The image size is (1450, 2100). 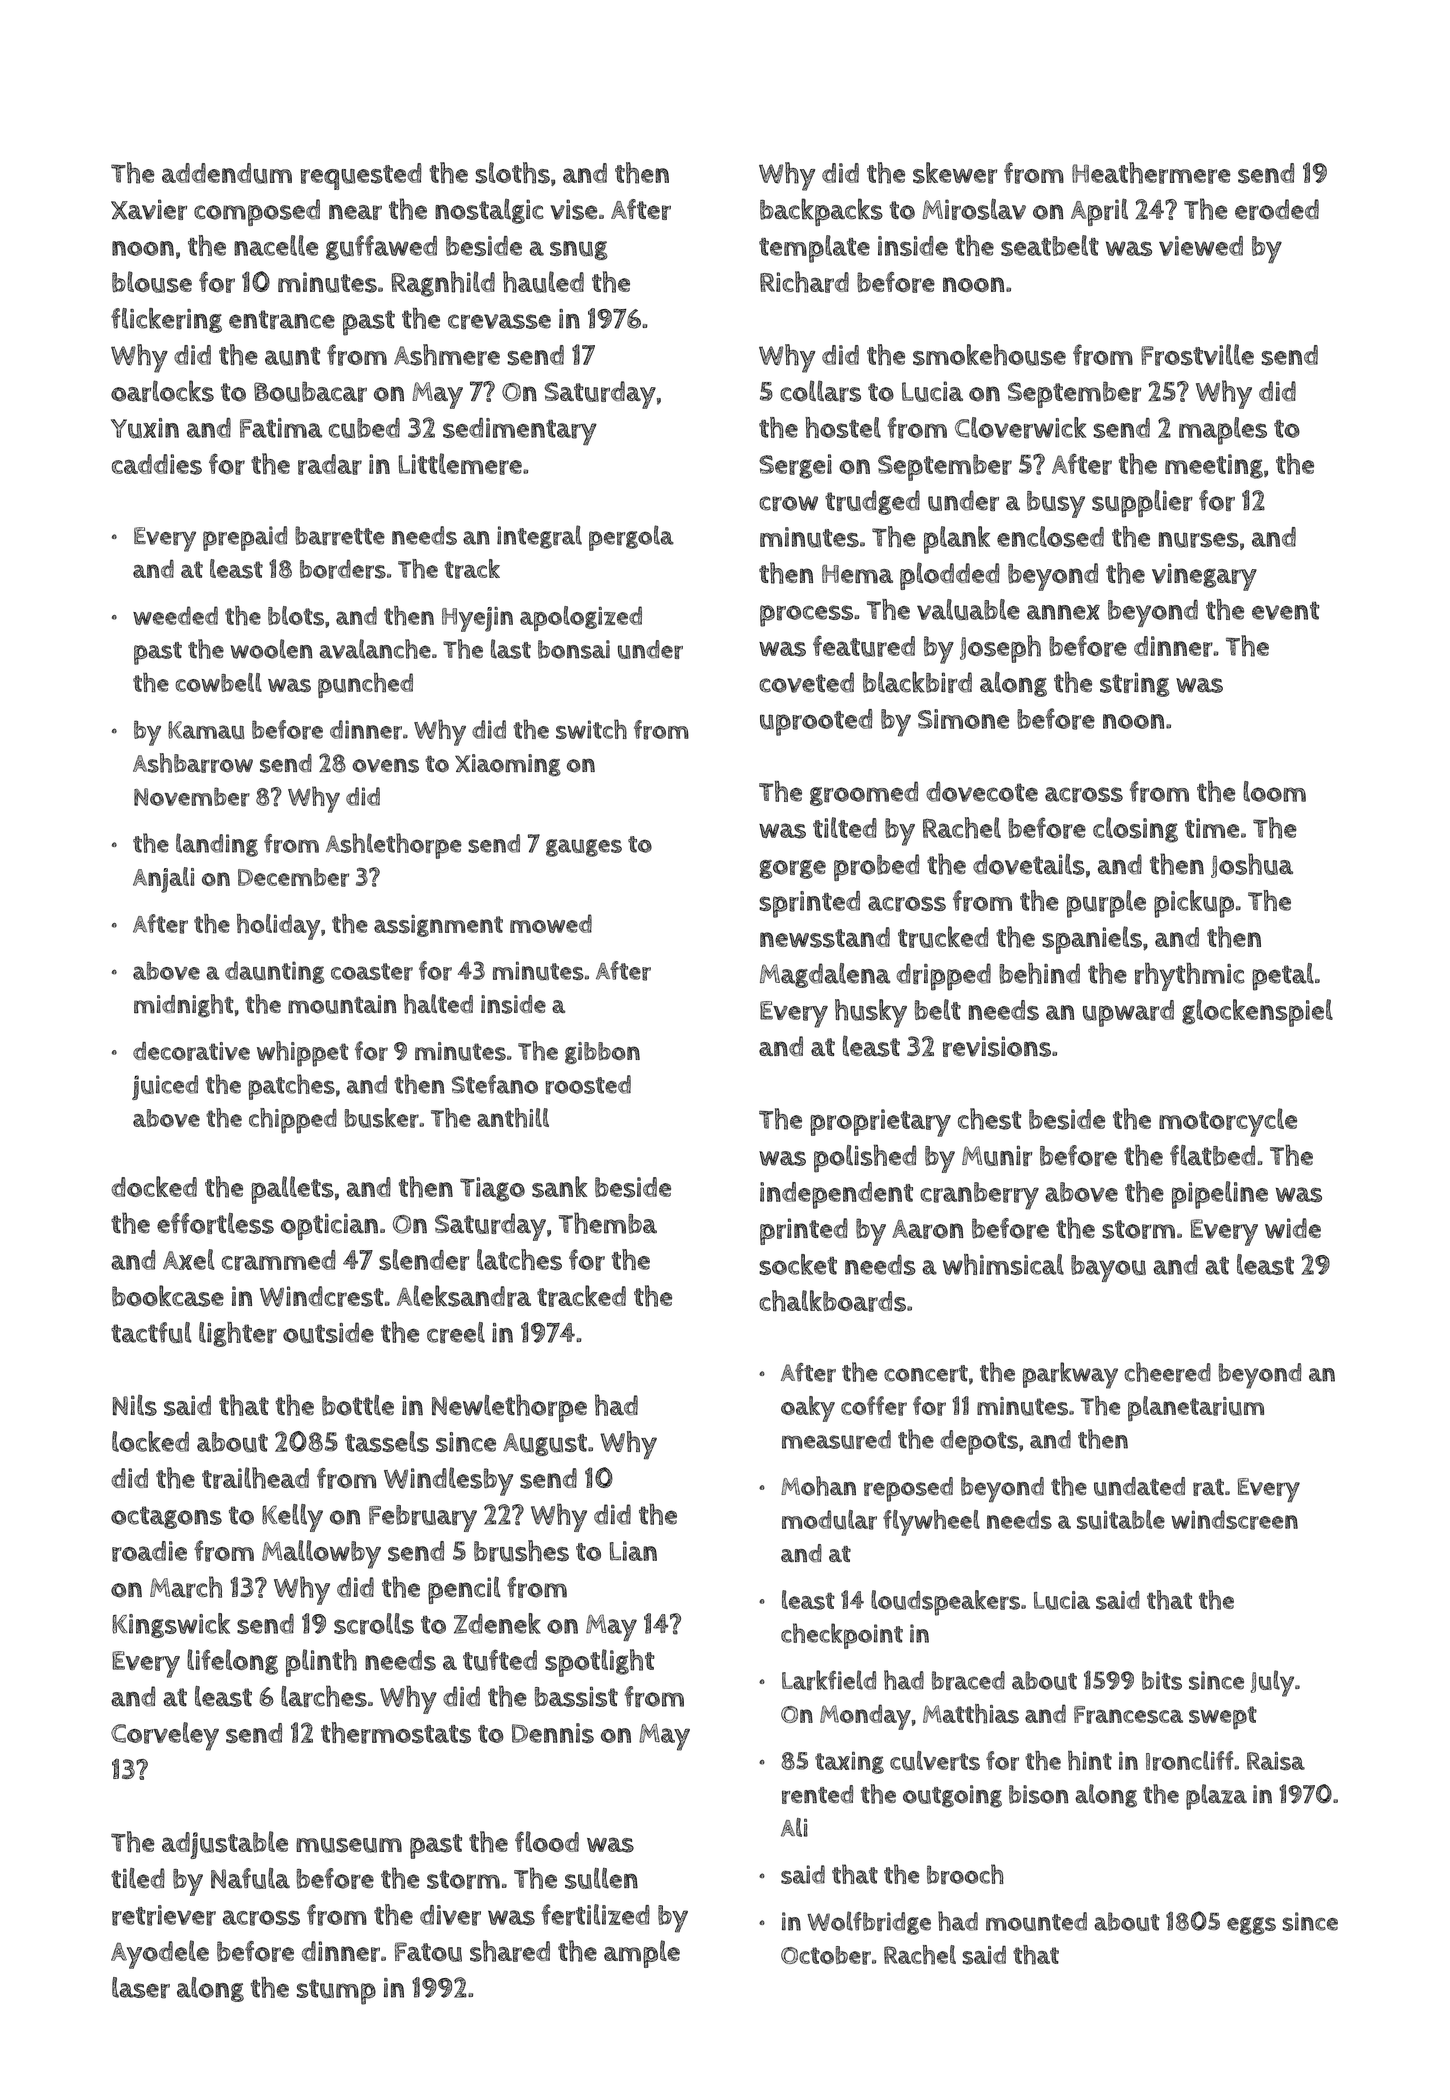 What do you see at coordinates (1151, 173) in the screenshot?
I see `Heathermere` at bounding box center [1151, 173].
